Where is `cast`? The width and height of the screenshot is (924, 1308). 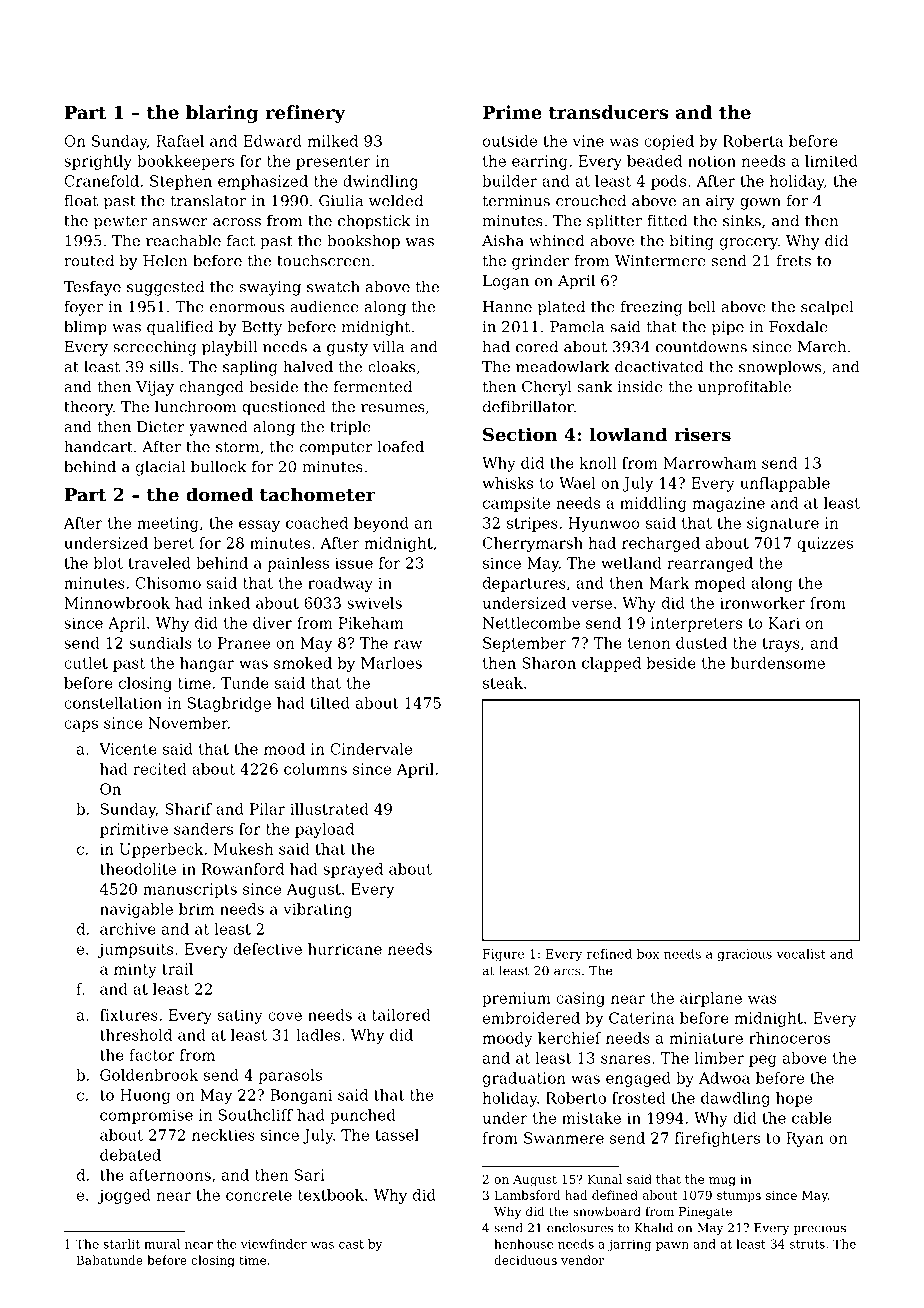
cast is located at coordinates (351, 1244).
